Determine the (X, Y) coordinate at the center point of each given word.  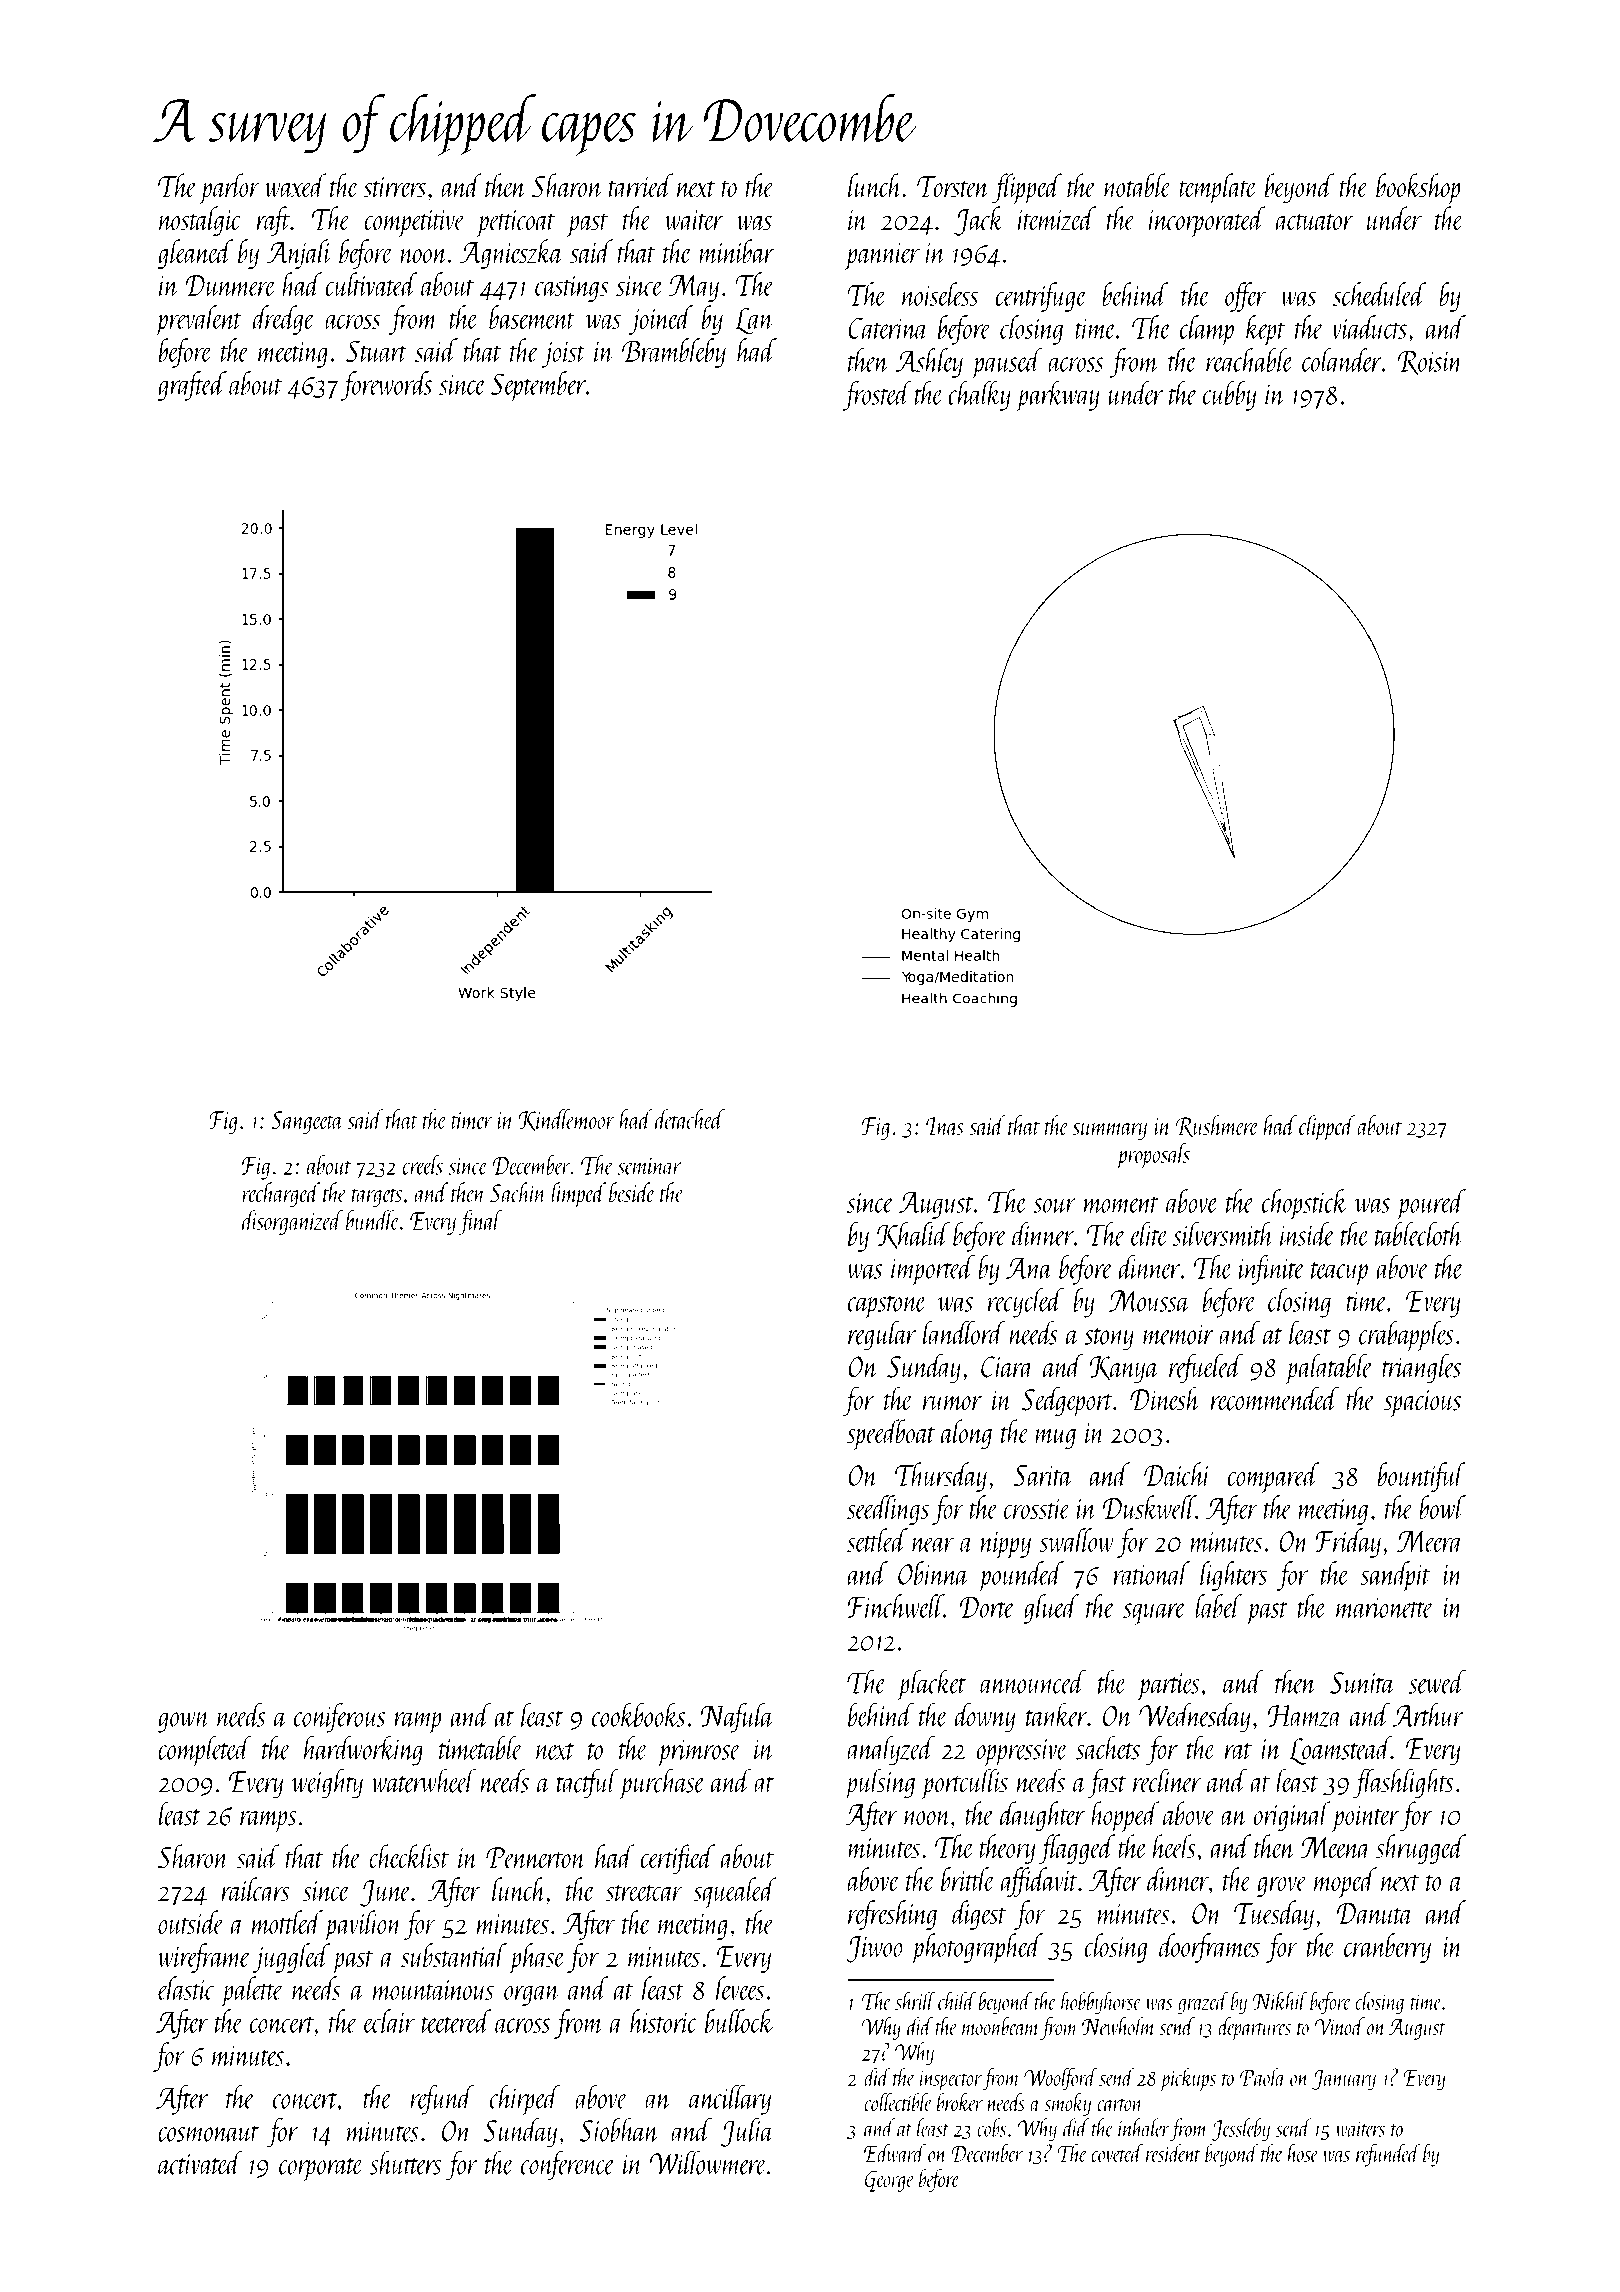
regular (882, 1335)
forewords (386, 386)
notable (1138, 185)
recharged (281, 1194)
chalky (979, 396)
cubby (1229, 396)
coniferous (339, 1718)
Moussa (1149, 1301)
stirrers (394, 187)
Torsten (953, 187)
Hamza (1305, 1716)
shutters (405, 2162)
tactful (587, 1783)
